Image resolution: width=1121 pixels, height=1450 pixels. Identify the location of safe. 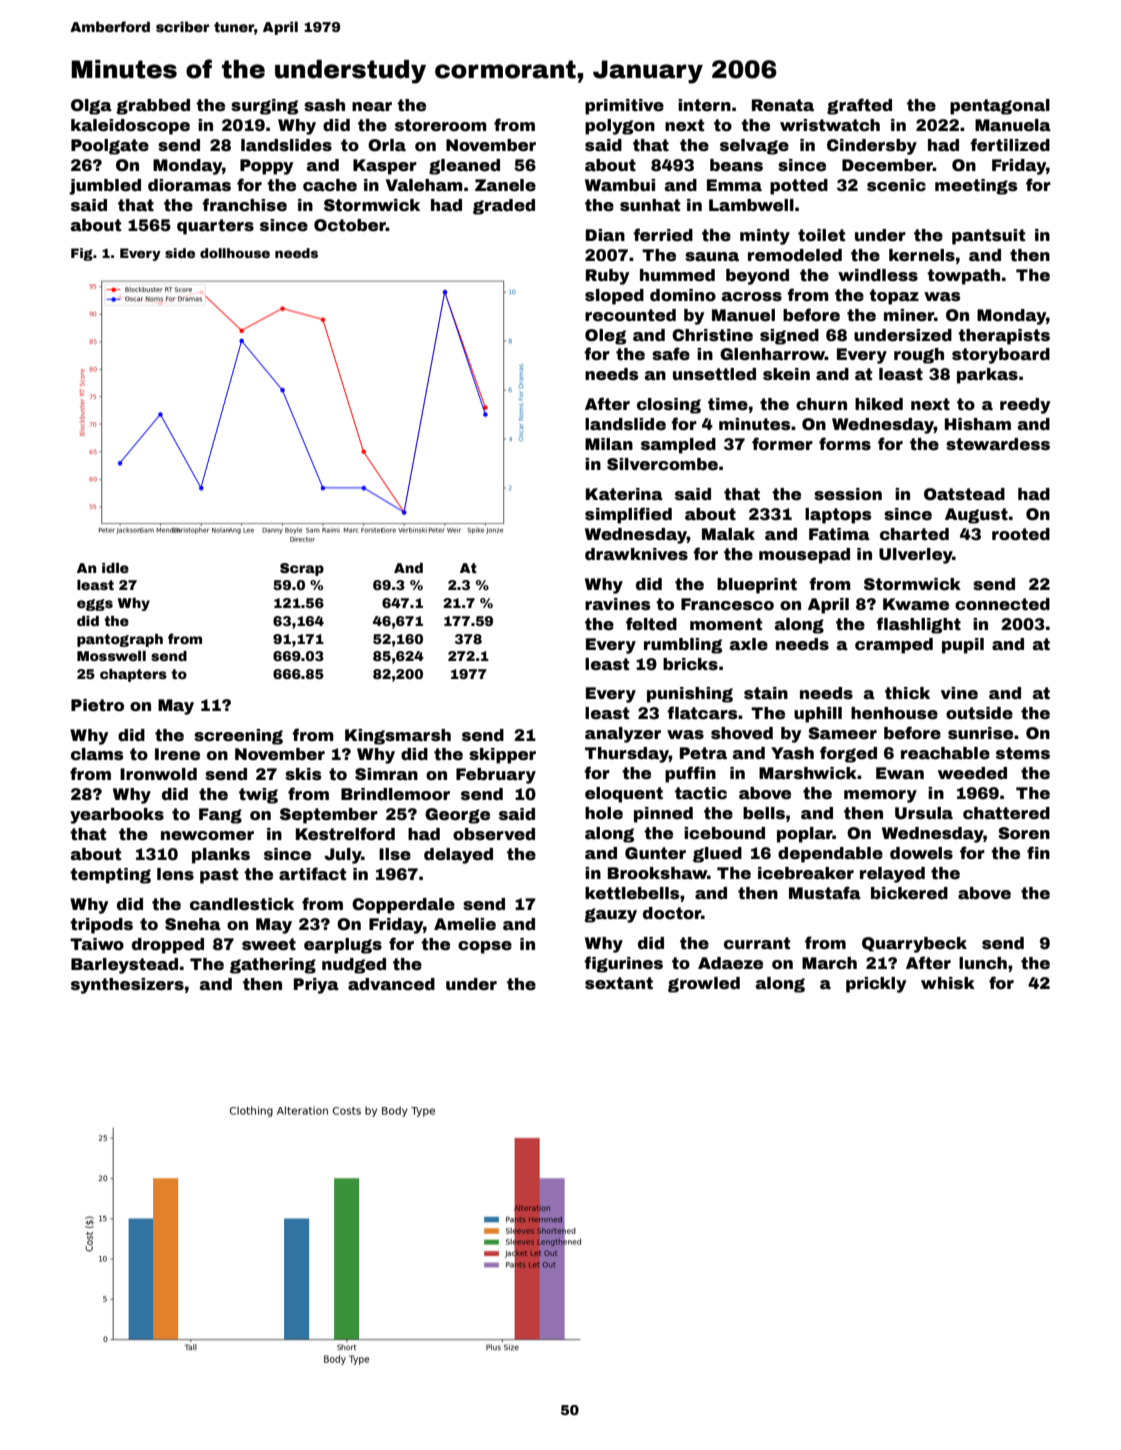
(671, 354).
